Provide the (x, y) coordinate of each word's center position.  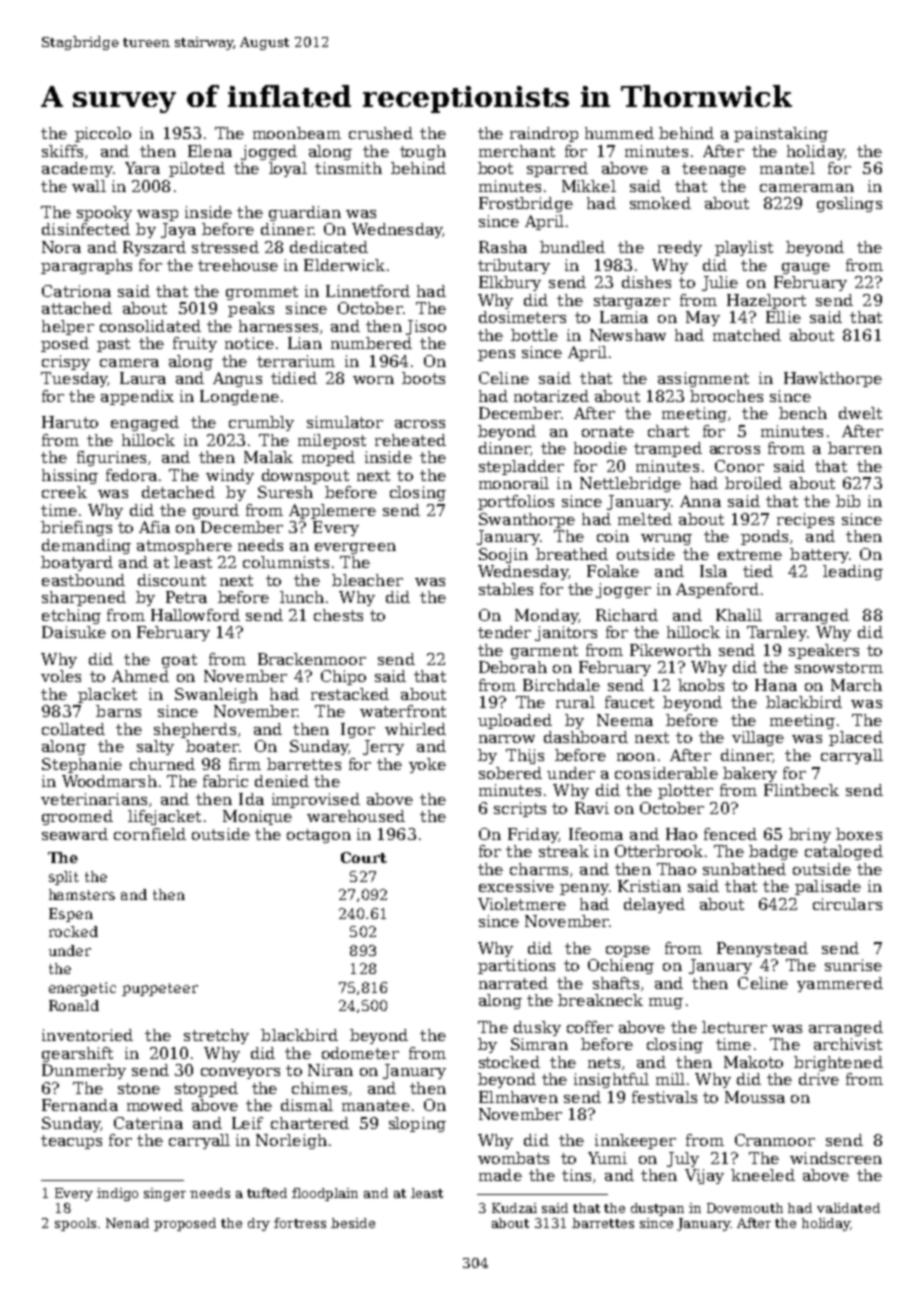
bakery (750, 774)
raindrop (544, 134)
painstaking (781, 134)
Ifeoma (596, 834)
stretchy (216, 1036)
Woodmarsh (109, 781)
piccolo (103, 134)
